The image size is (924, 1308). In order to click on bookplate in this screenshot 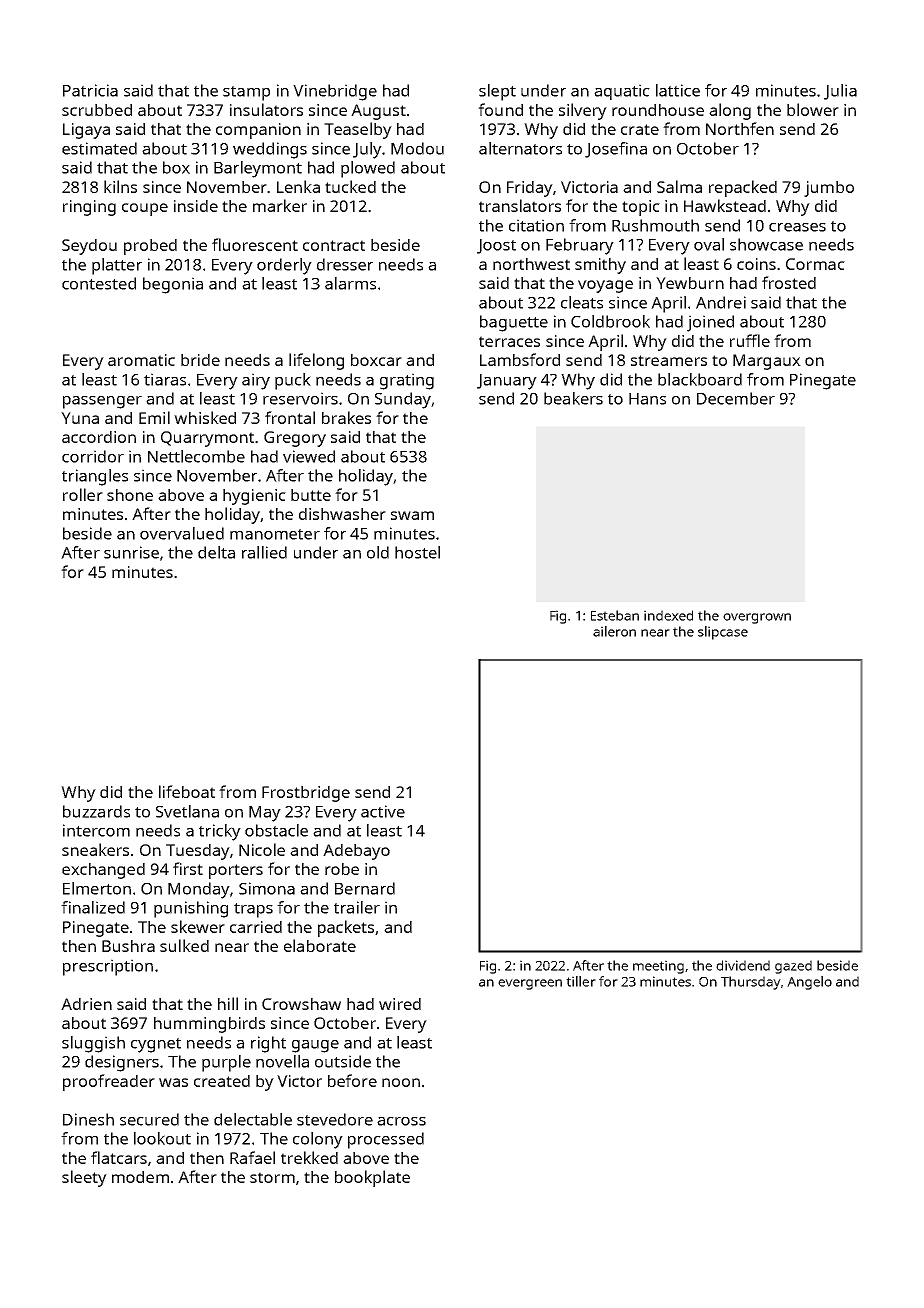, I will do `click(372, 1178)`.
